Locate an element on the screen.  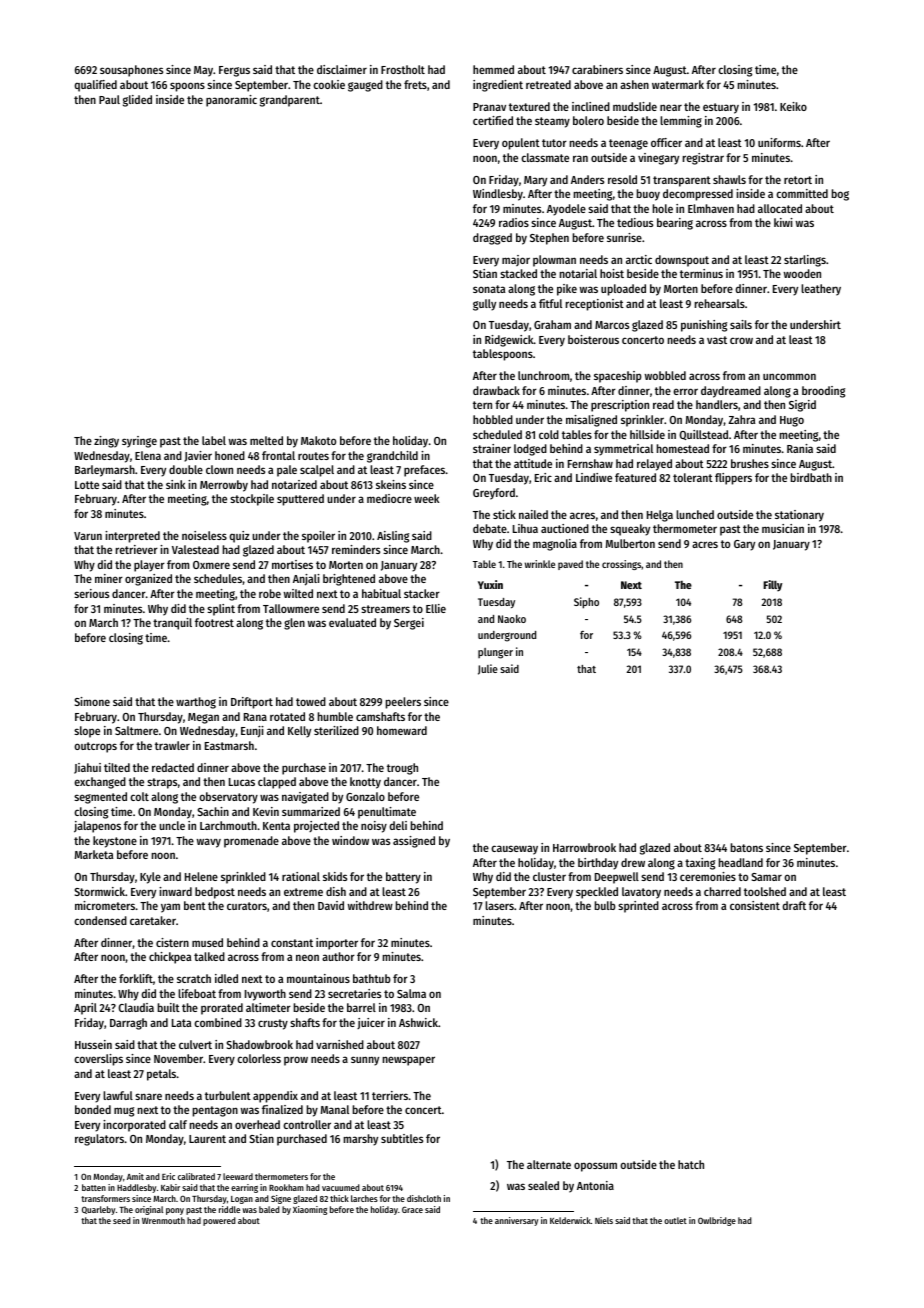
batons is located at coordinates (747, 847).
